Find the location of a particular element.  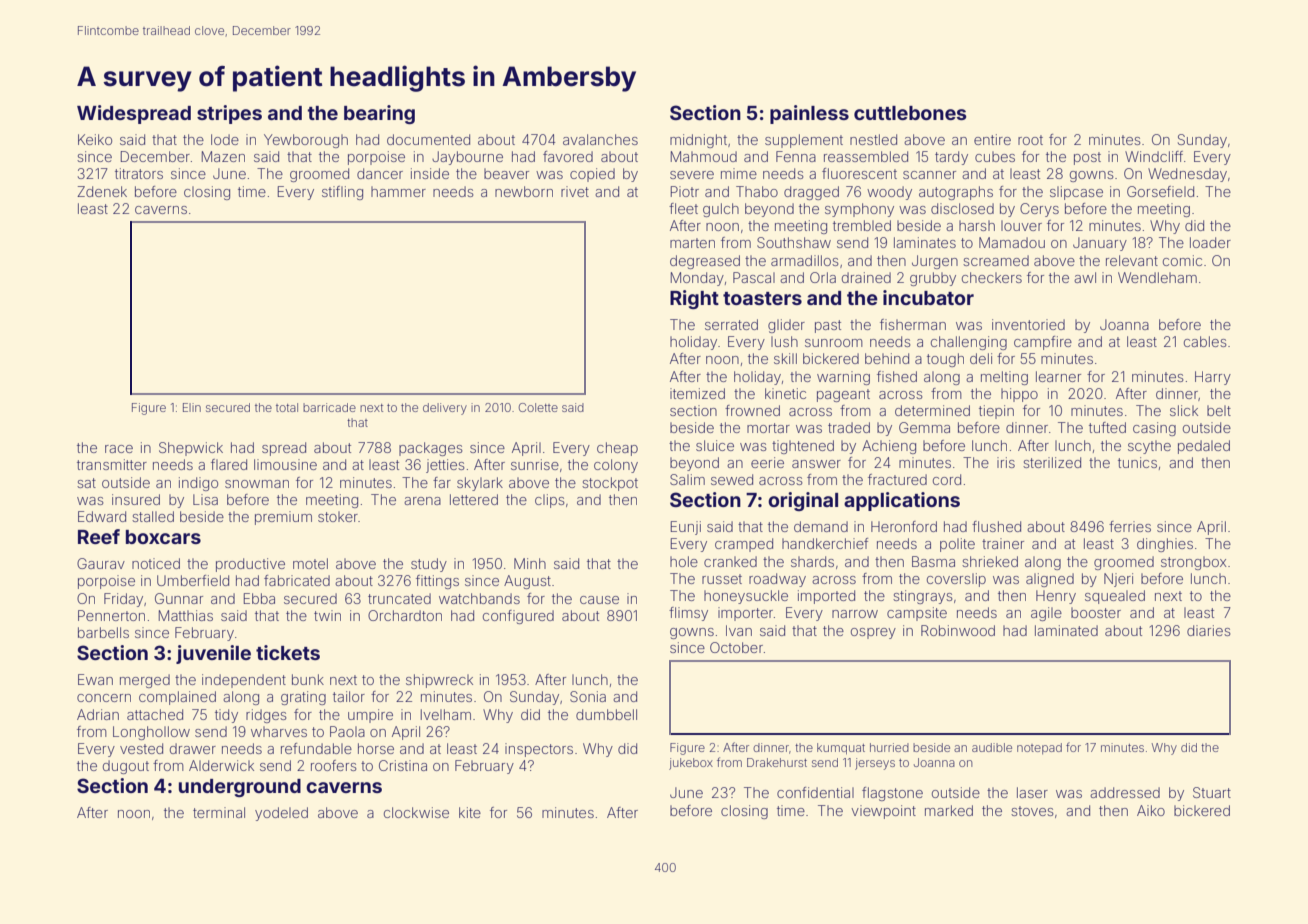

indigo is located at coordinates (198, 484).
